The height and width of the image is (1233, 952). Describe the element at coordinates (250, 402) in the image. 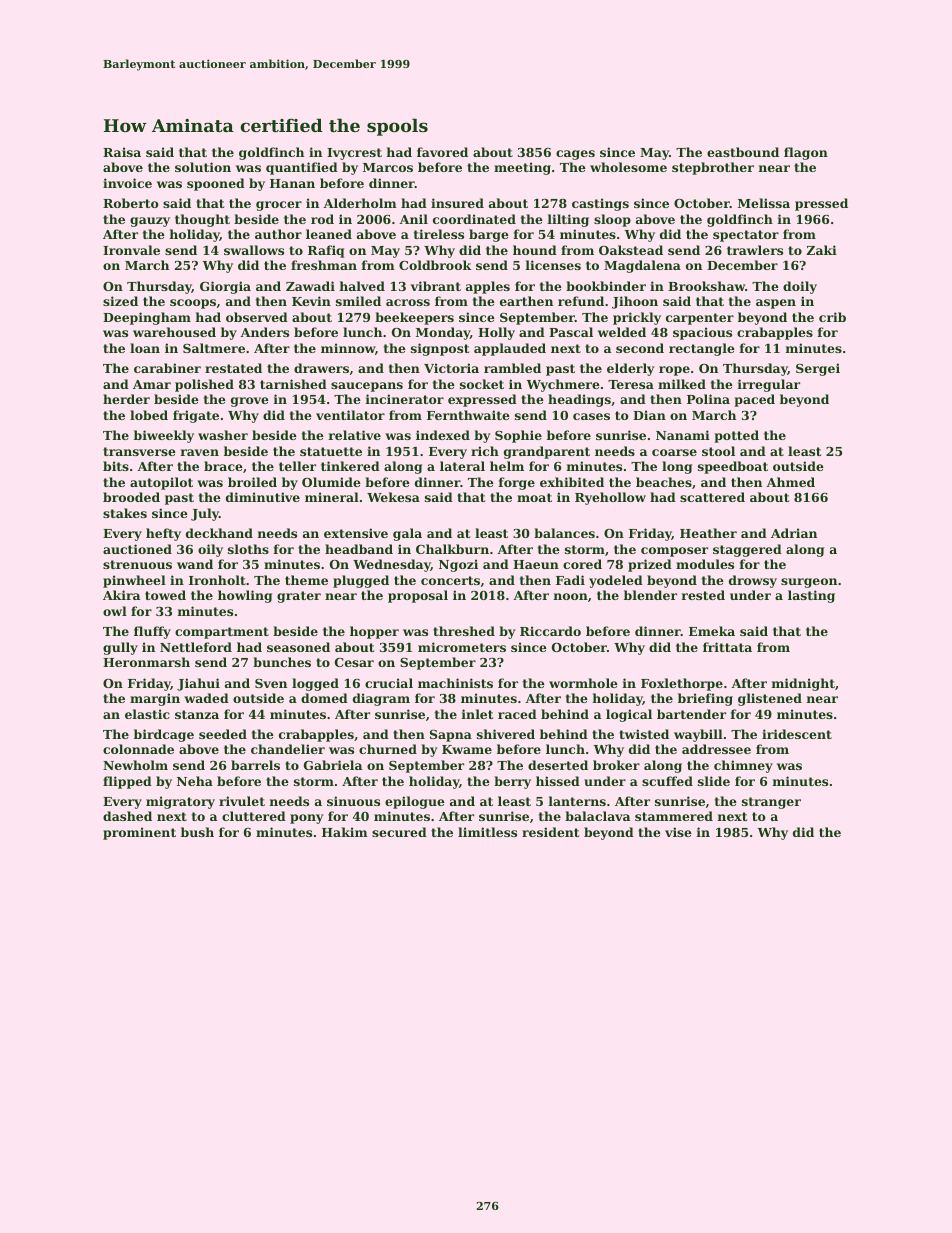

I see `grove` at that location.
